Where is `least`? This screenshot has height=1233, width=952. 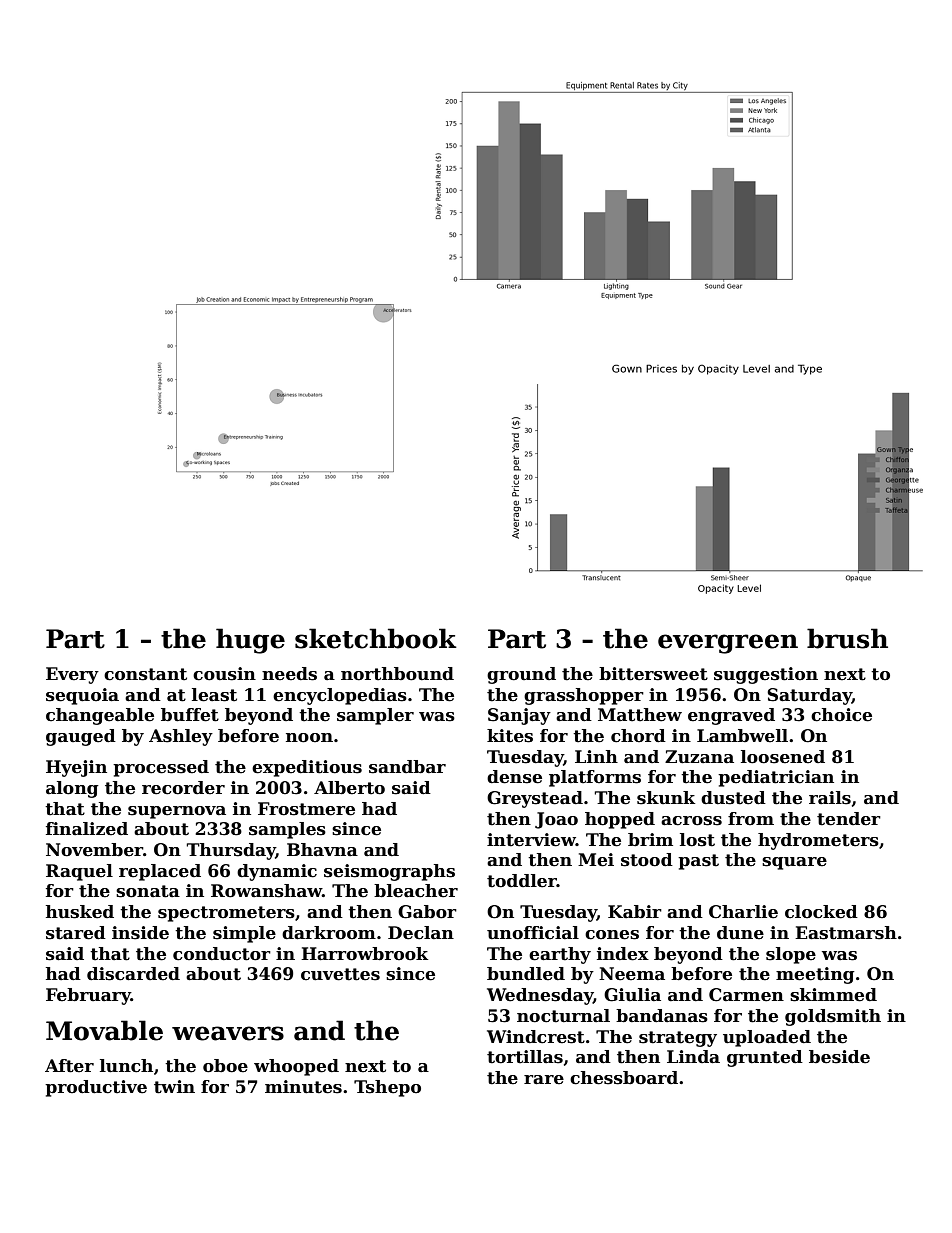 least is located at coordinates (214, 695).
